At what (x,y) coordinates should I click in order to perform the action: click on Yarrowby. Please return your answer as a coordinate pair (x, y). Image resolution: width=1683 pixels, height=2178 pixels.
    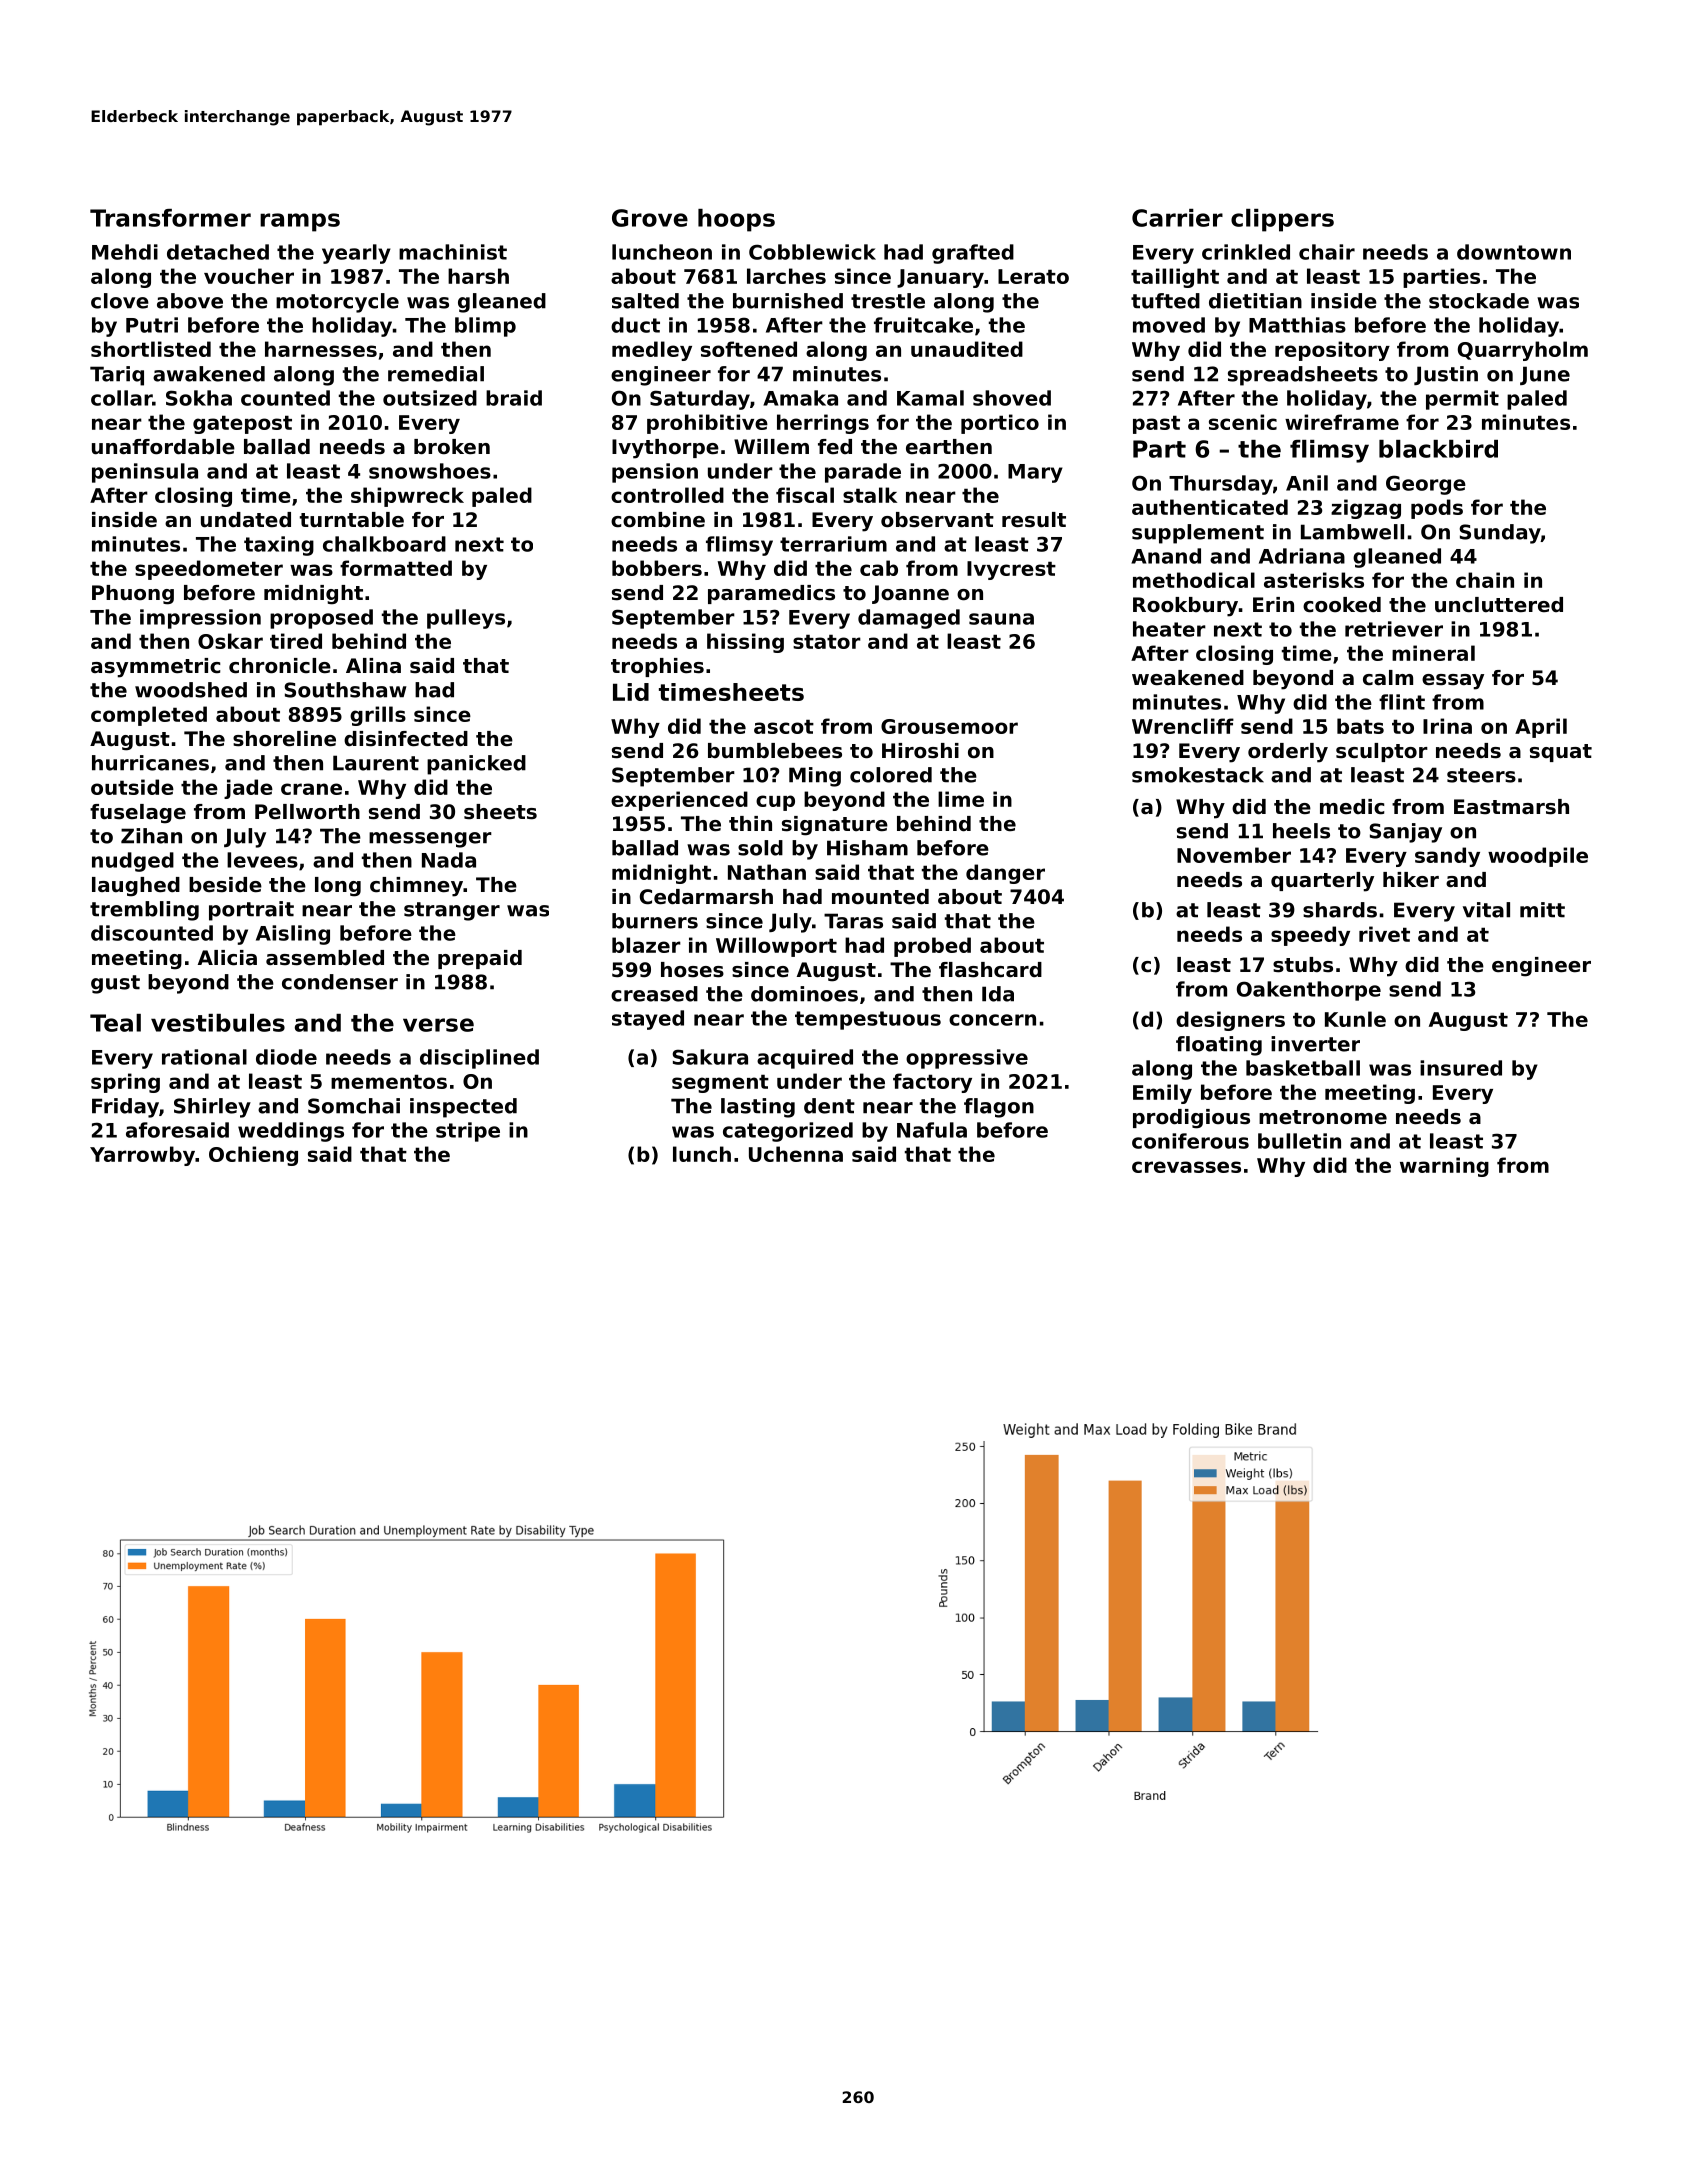
    Looking at the image, I should click on (142, 1156).
